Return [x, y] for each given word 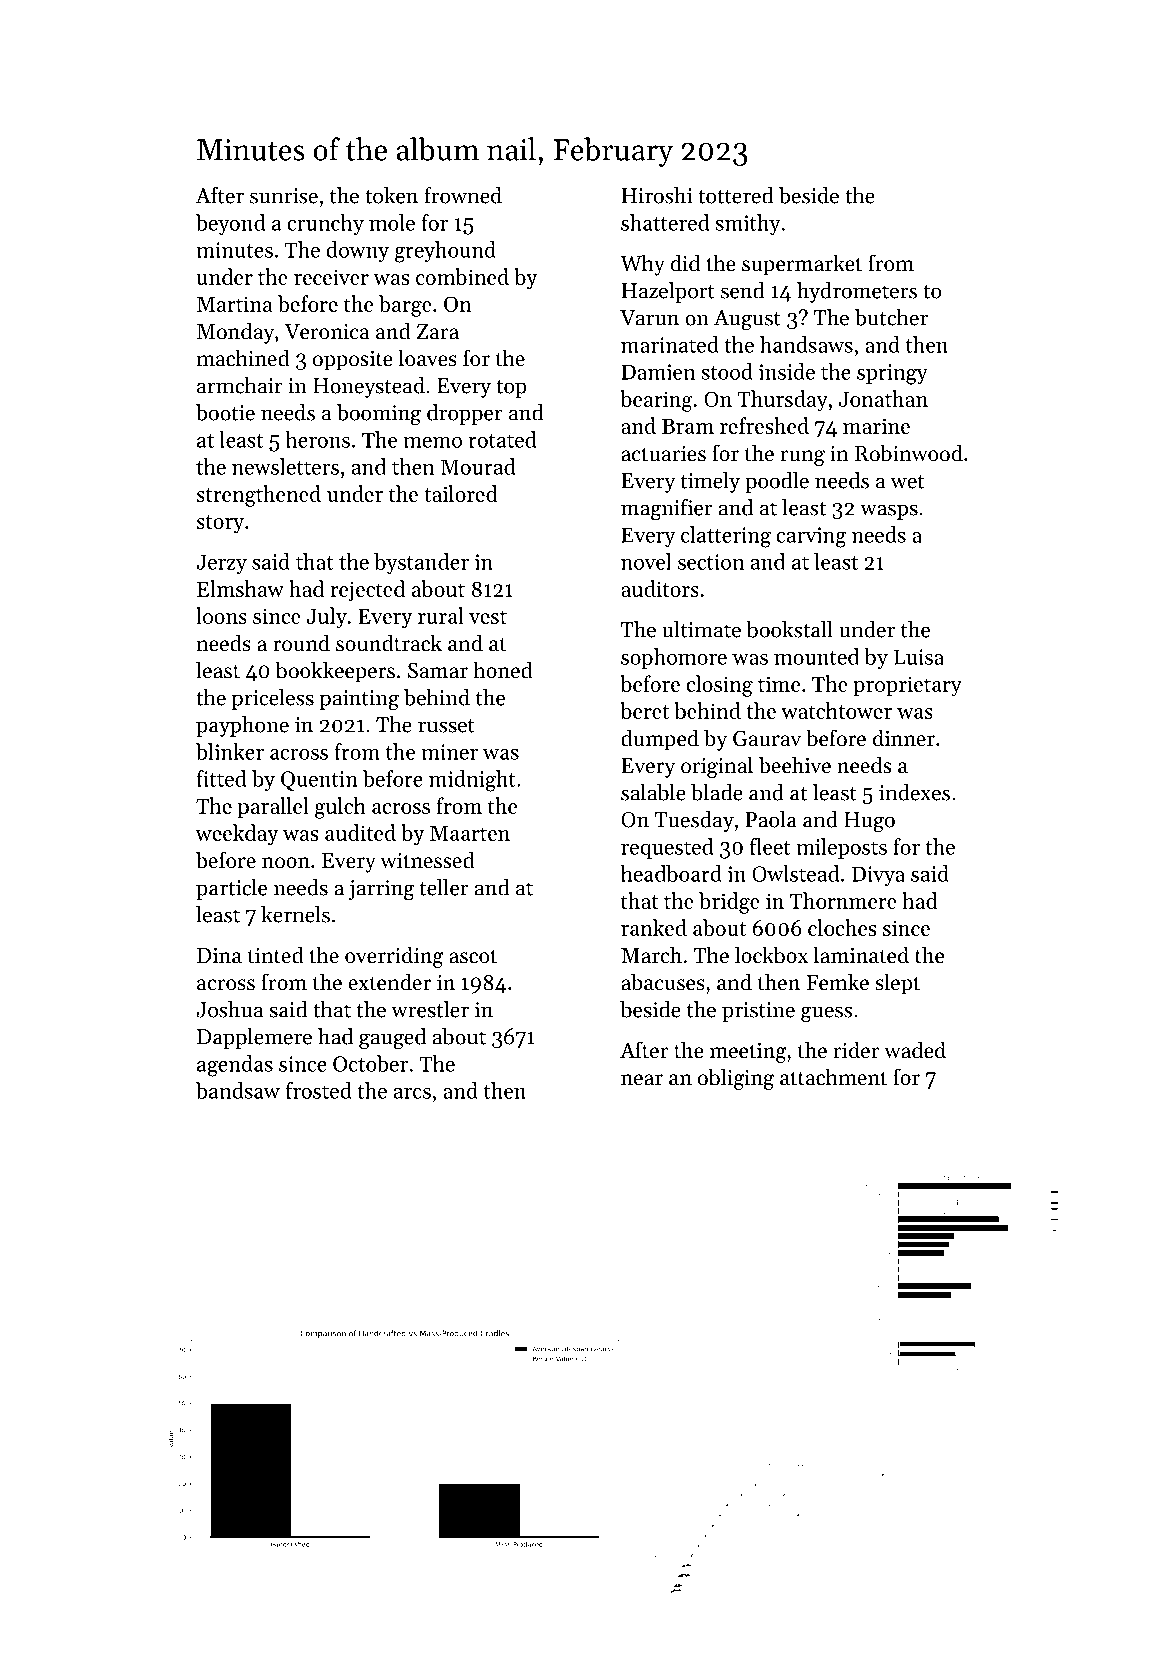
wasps [889, 512]
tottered [736, 195]
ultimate [701, 629]
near [642, 1080]
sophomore [674, 658]
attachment [833, 1077]
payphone [242, 726]
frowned [463, 195]
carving [811, 537]
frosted [319, 1090]
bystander [421, 563]
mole [392, 222]
